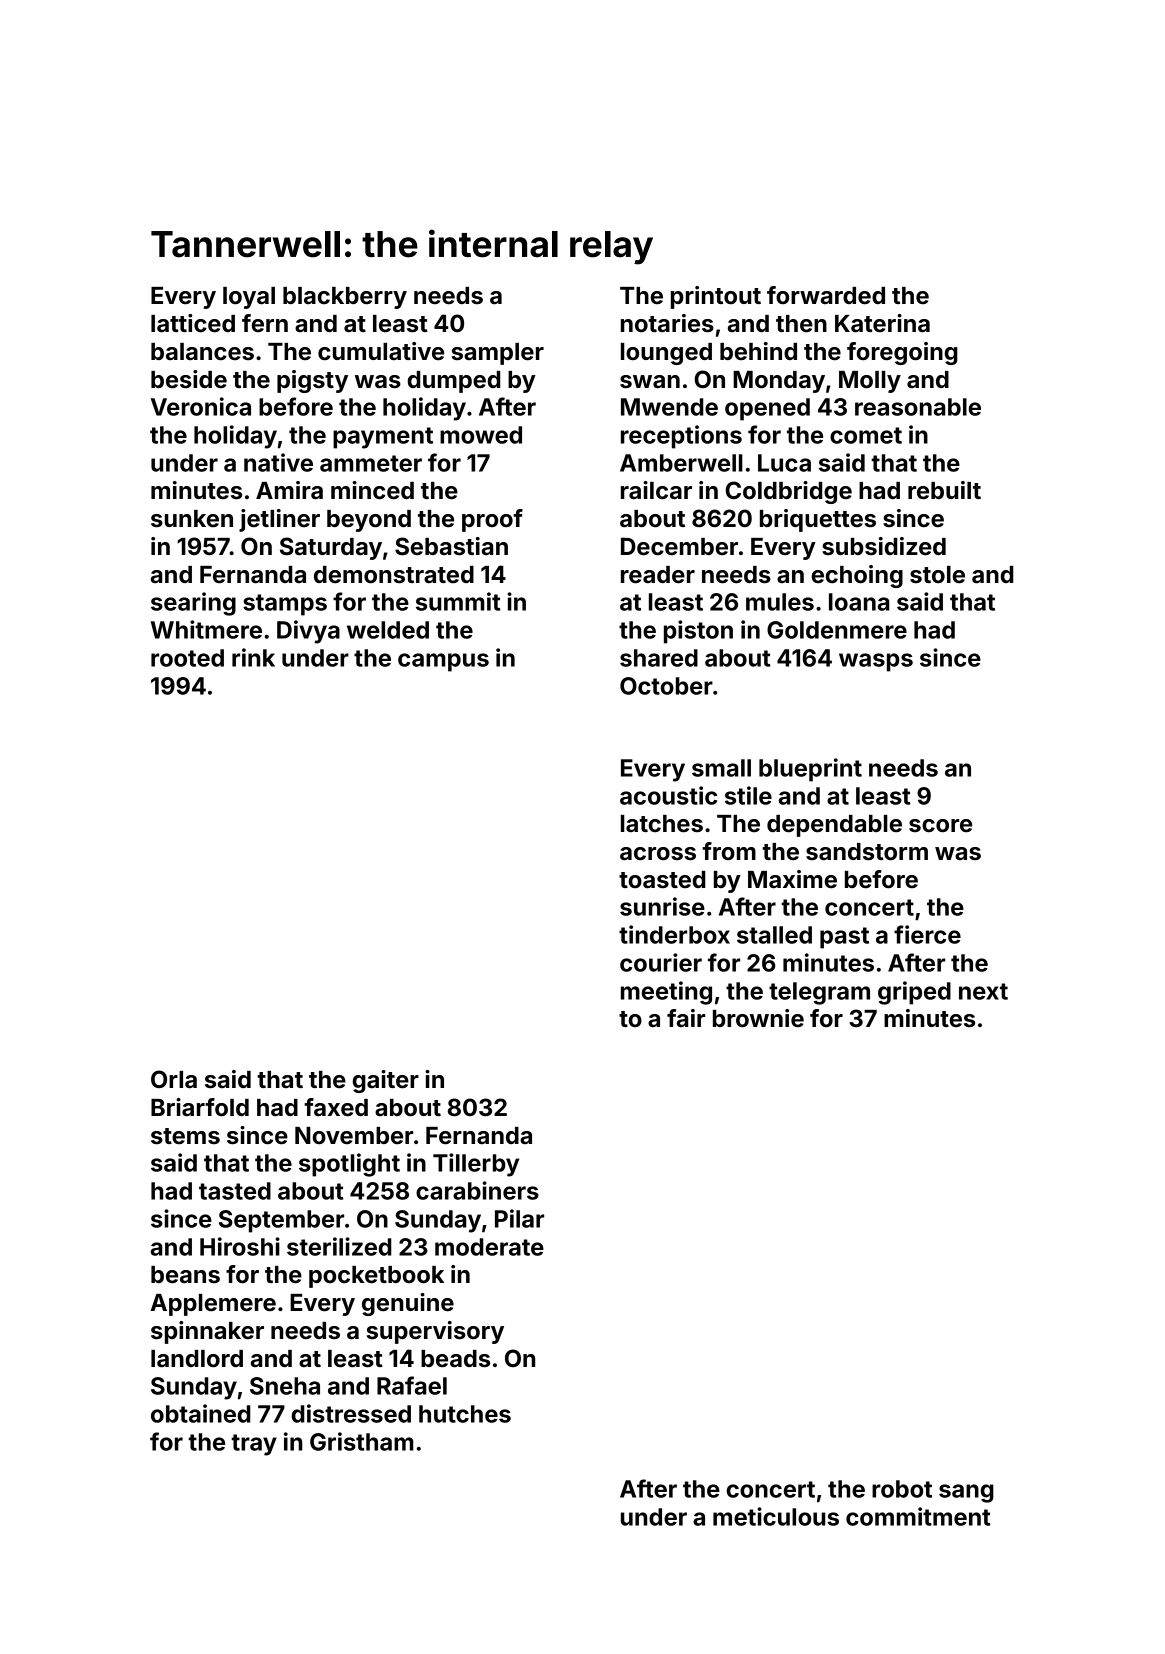  I want to click on next, so click(983, 991).
